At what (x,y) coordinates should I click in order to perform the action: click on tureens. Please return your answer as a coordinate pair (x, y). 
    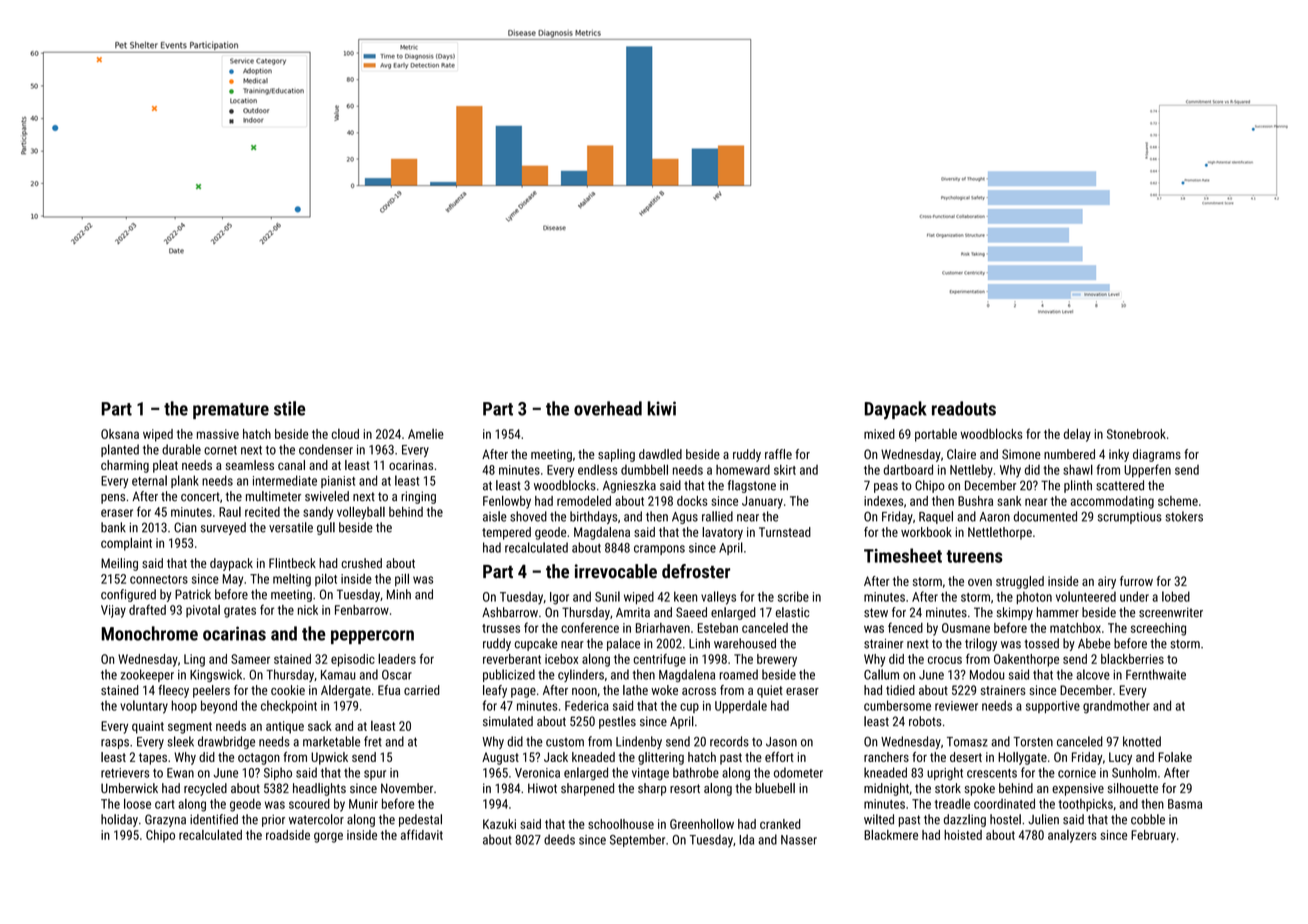
    Looking at the image, I should click on (974, 556).
